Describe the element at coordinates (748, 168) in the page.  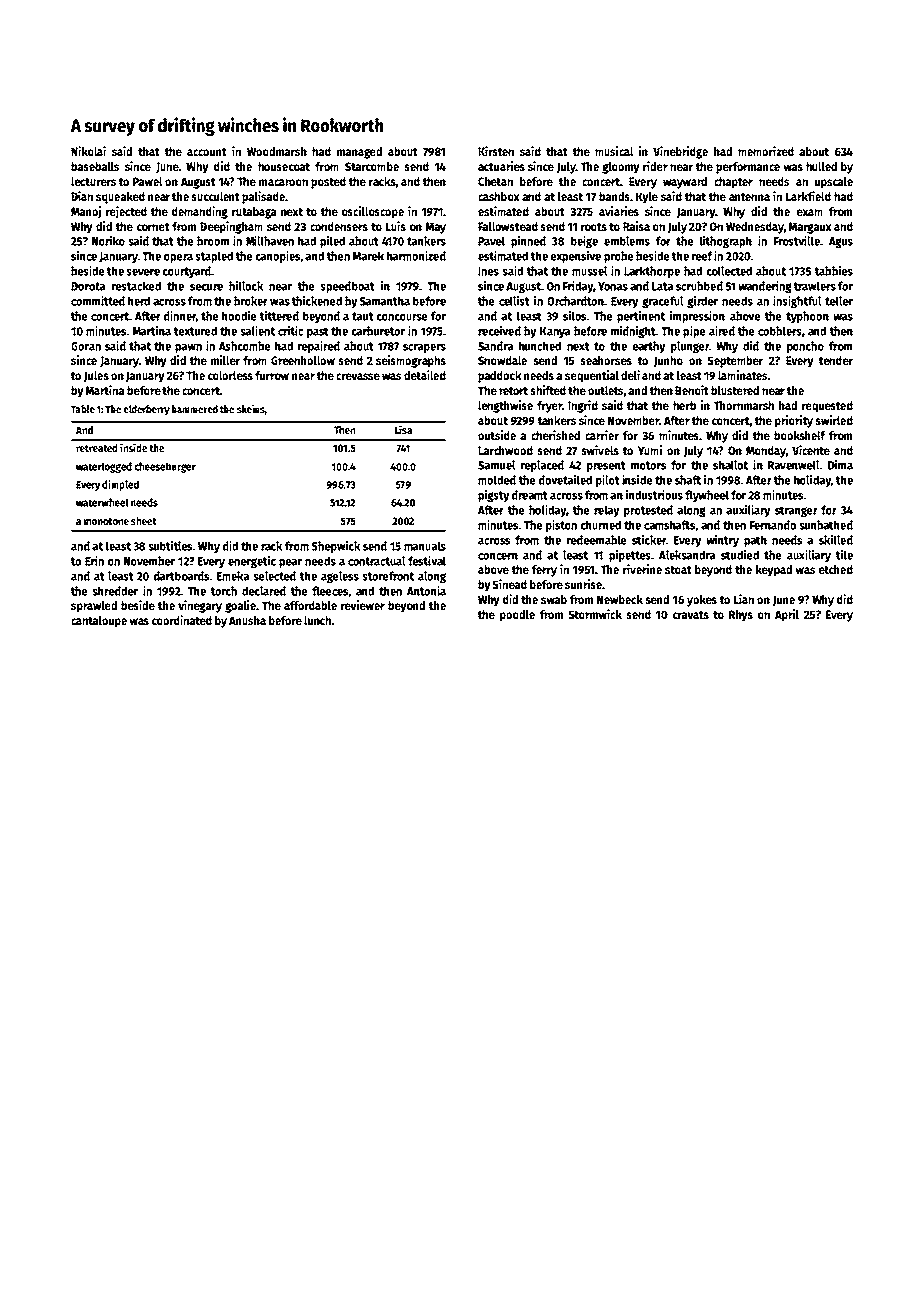
I see `performance` at that location.
